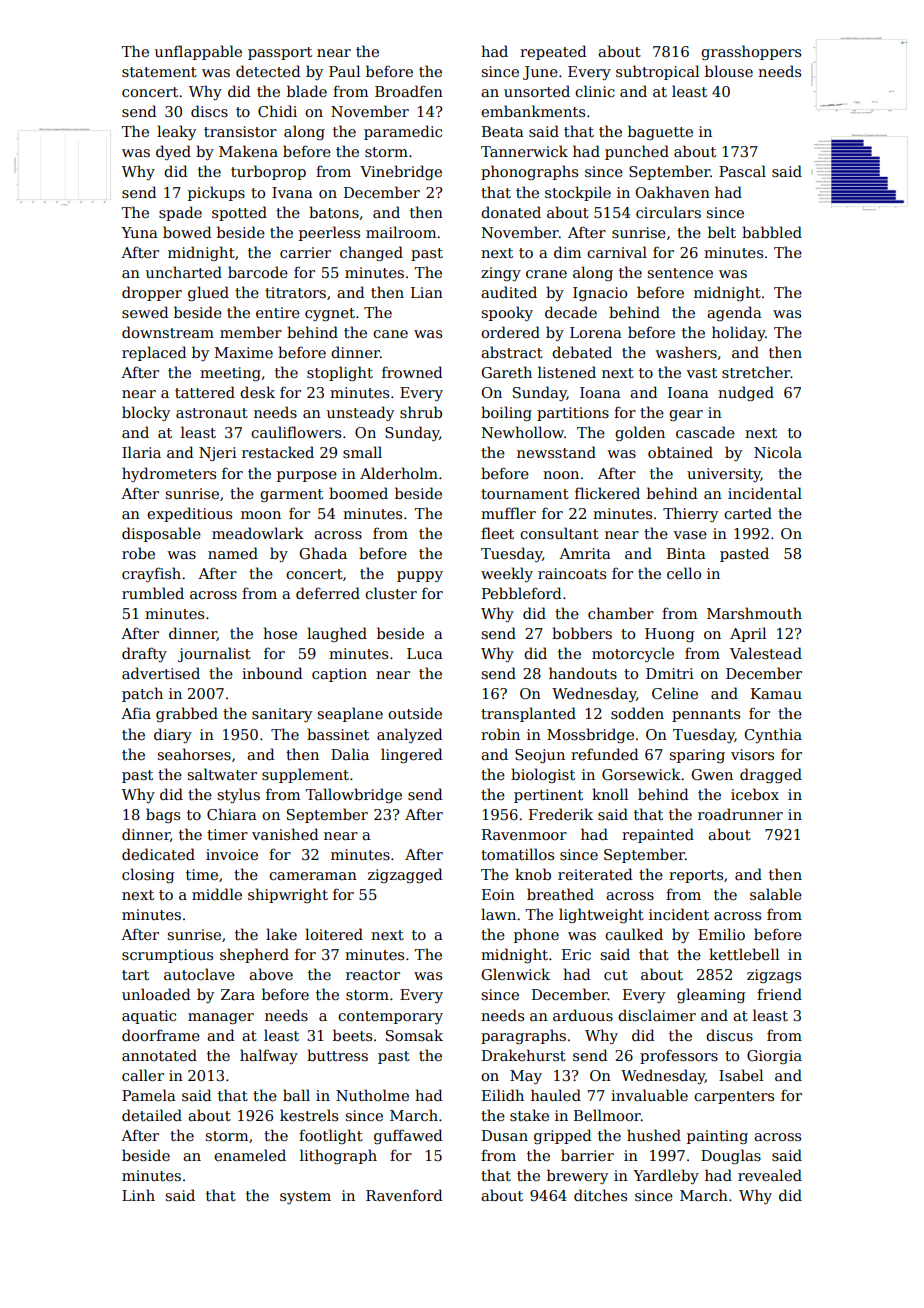 This screenshot has width=924, height=1308. I want to click on Frederik, so click(561, 814).
